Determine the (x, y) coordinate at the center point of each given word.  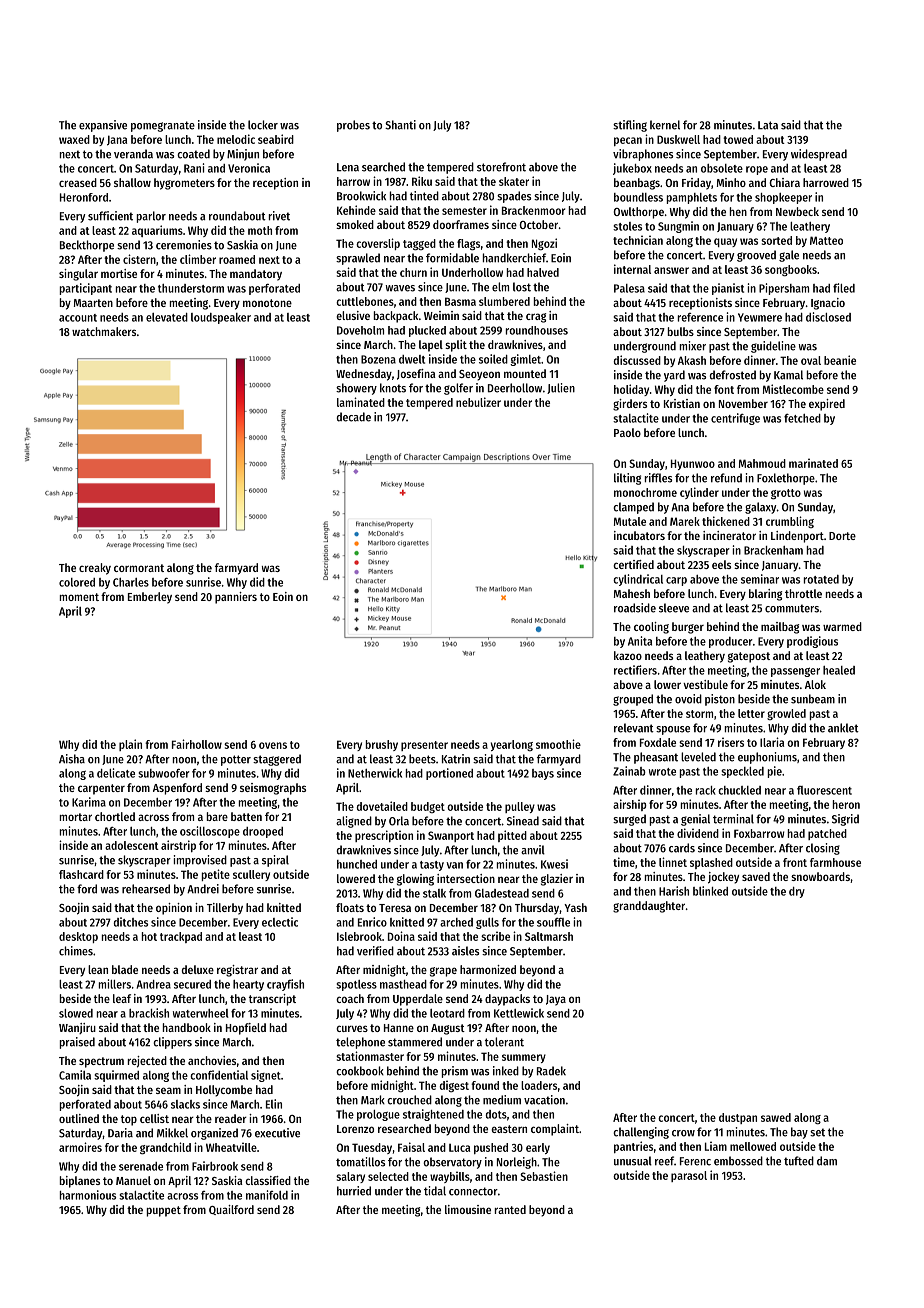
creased (78, 182)
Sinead (523, 821)
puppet (164, 1211)
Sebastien (544, 1176)
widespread (819, 155)
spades (514, 197)
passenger (795, 672)
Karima (89, 802)
